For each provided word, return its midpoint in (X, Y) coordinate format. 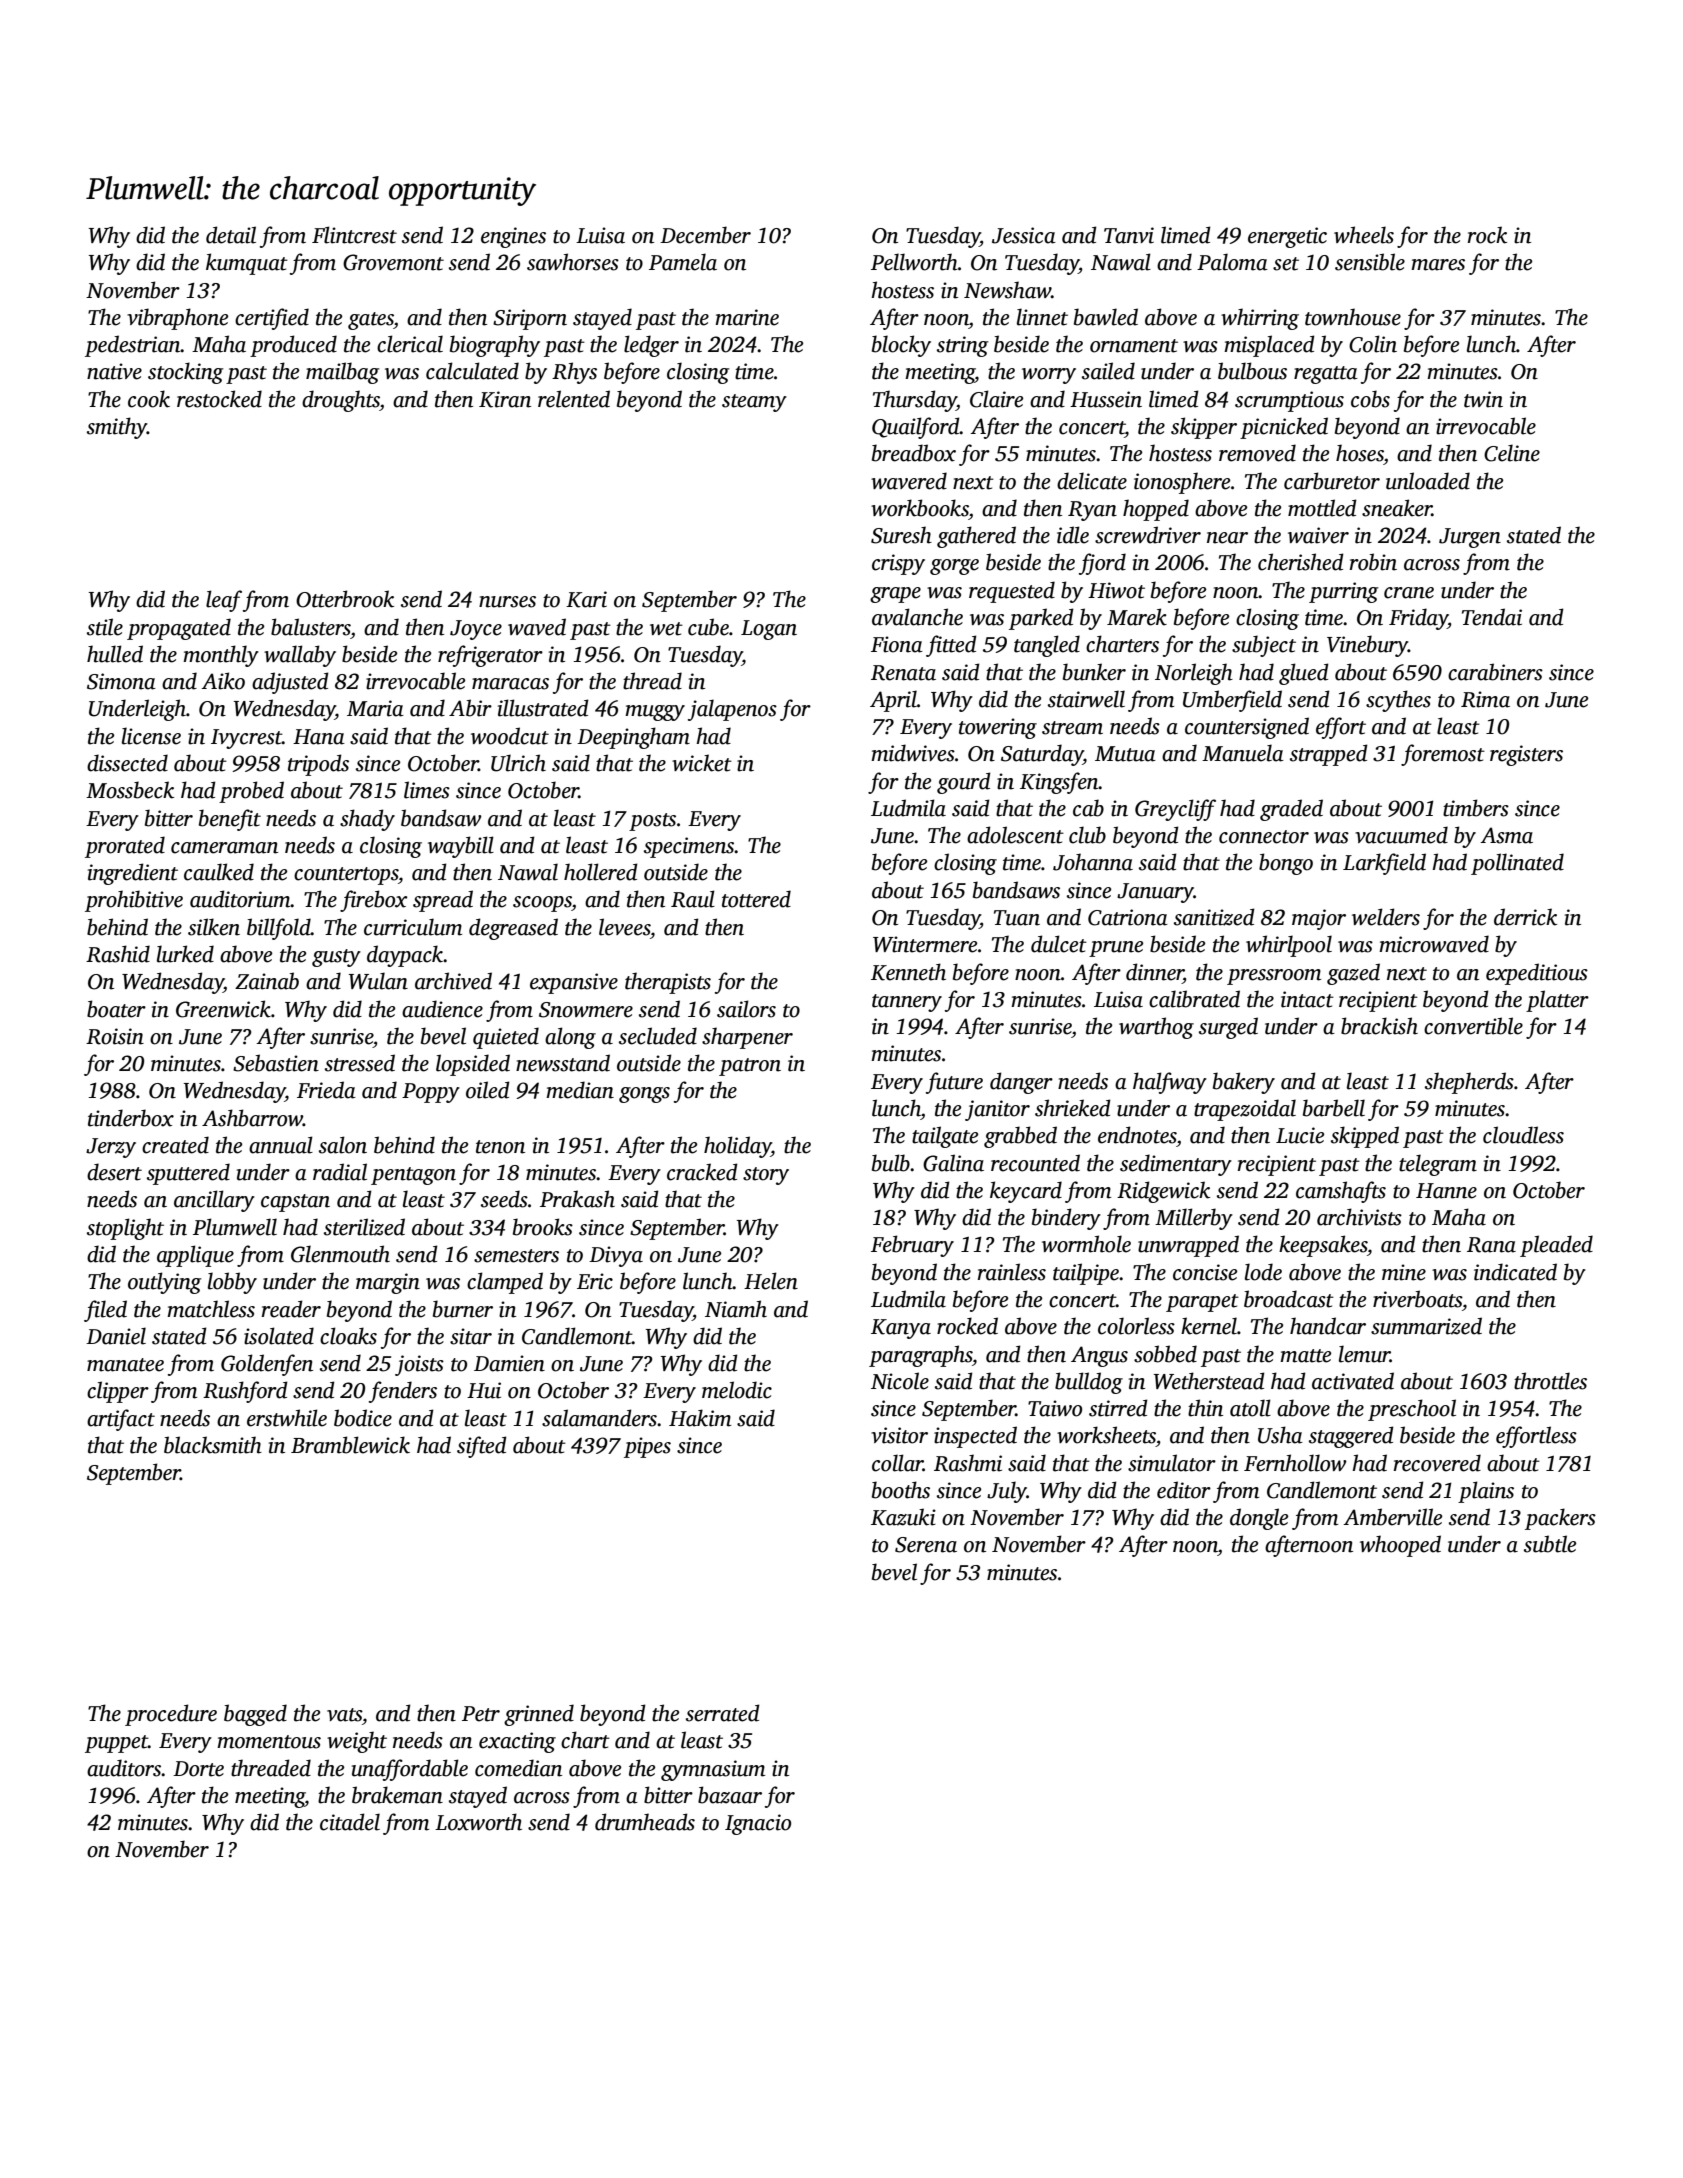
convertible (1473, 1026)
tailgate (945, 1137)
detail (231, 235)
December (705, 235)
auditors (124, 1768)
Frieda (326, 1090)
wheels (1364, 235)
